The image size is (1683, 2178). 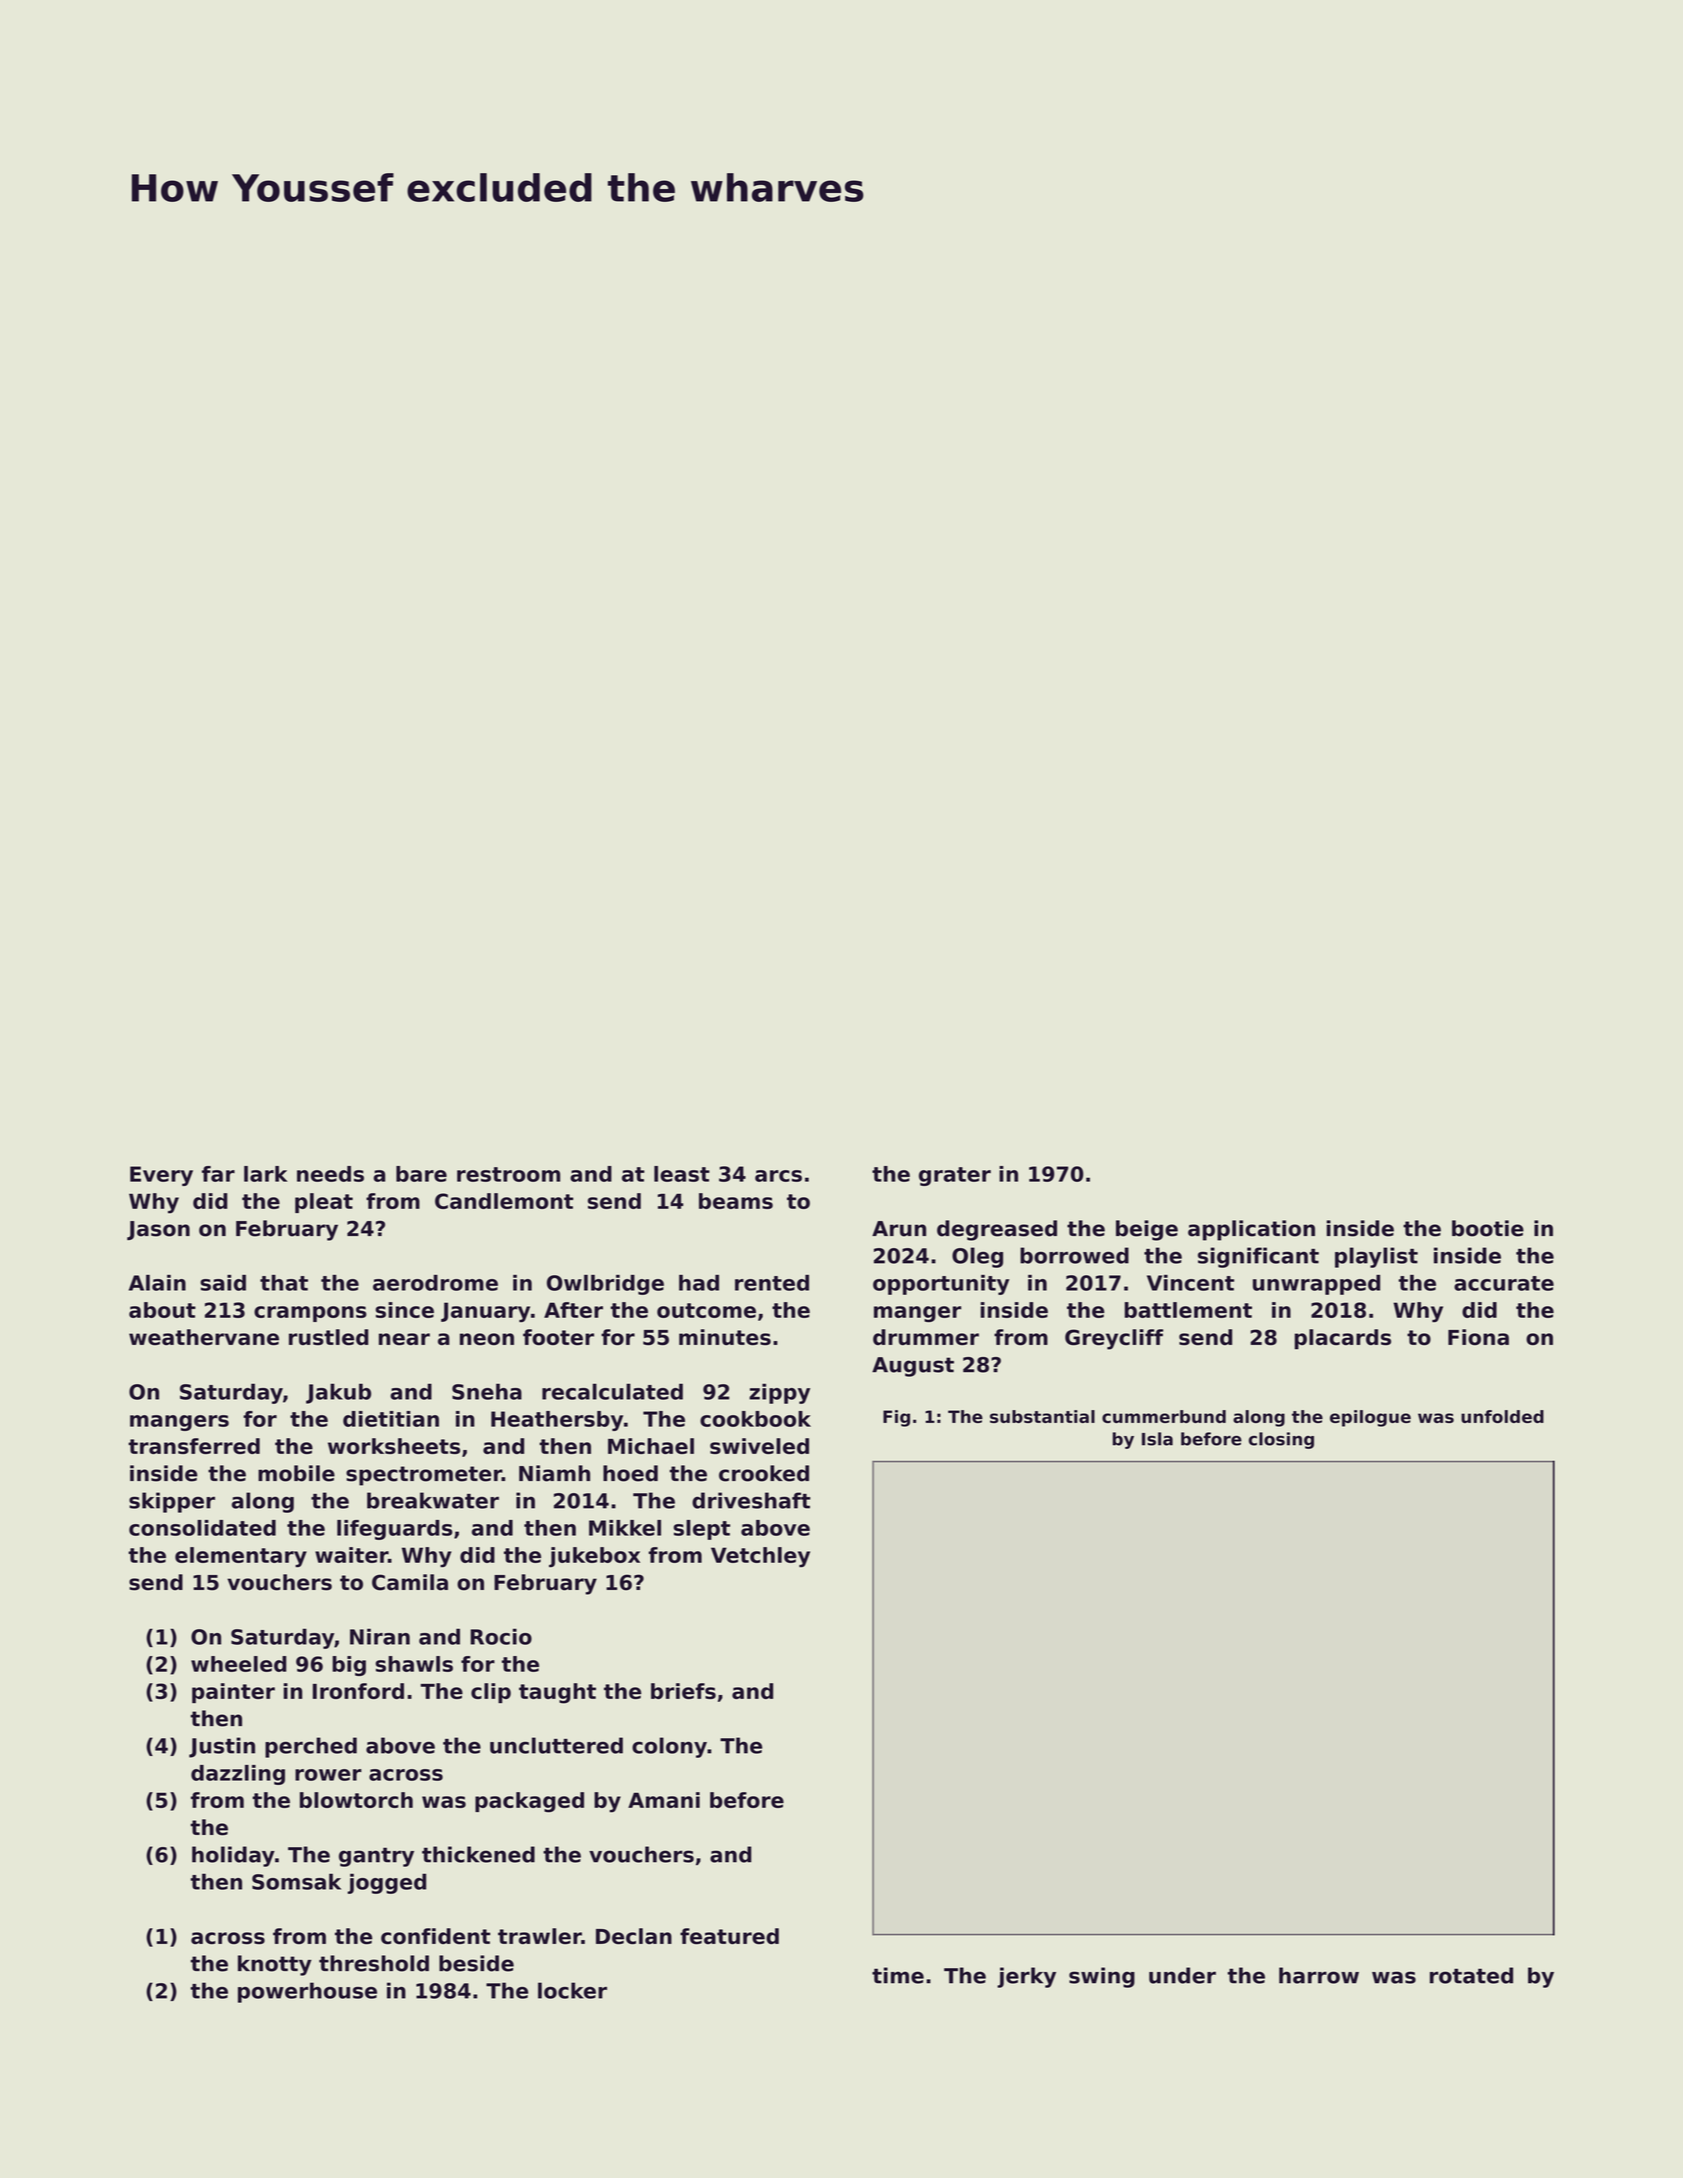 What do you see at coordinates (955, 1176) in the image?
I see `grater` at bounding box center [955, 1176].
